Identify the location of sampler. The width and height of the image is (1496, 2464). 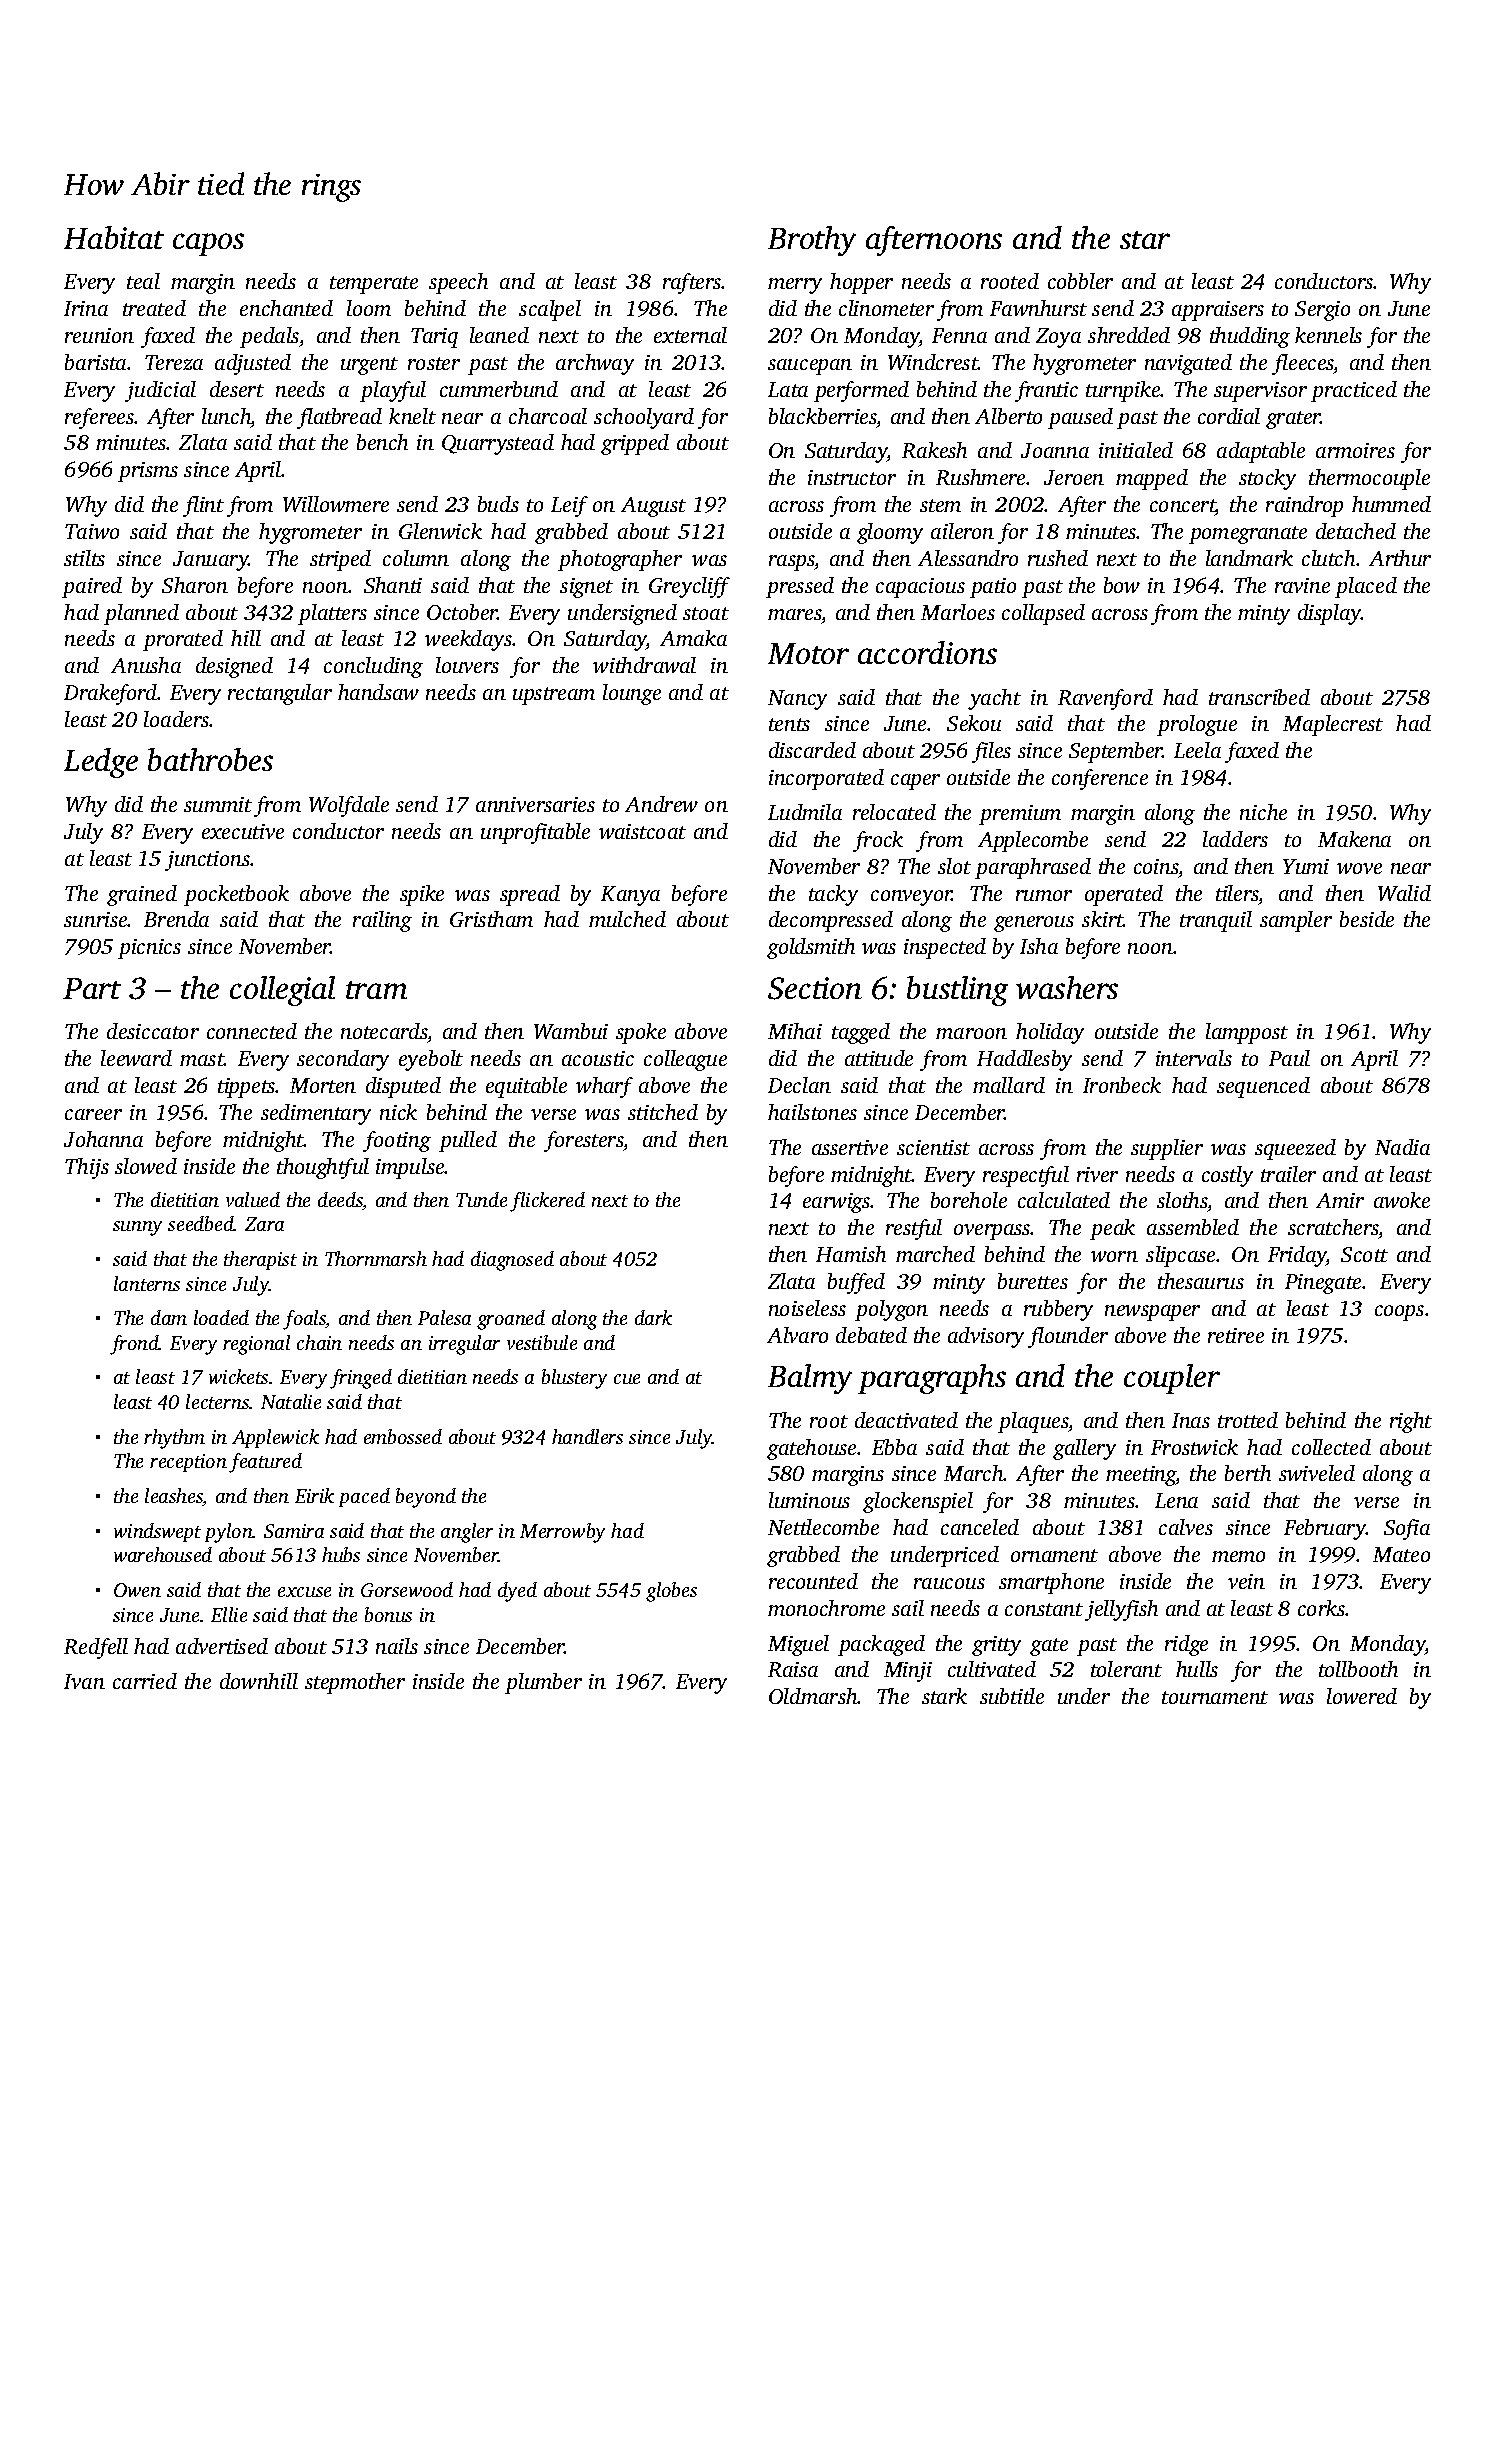
(1296, 921).
